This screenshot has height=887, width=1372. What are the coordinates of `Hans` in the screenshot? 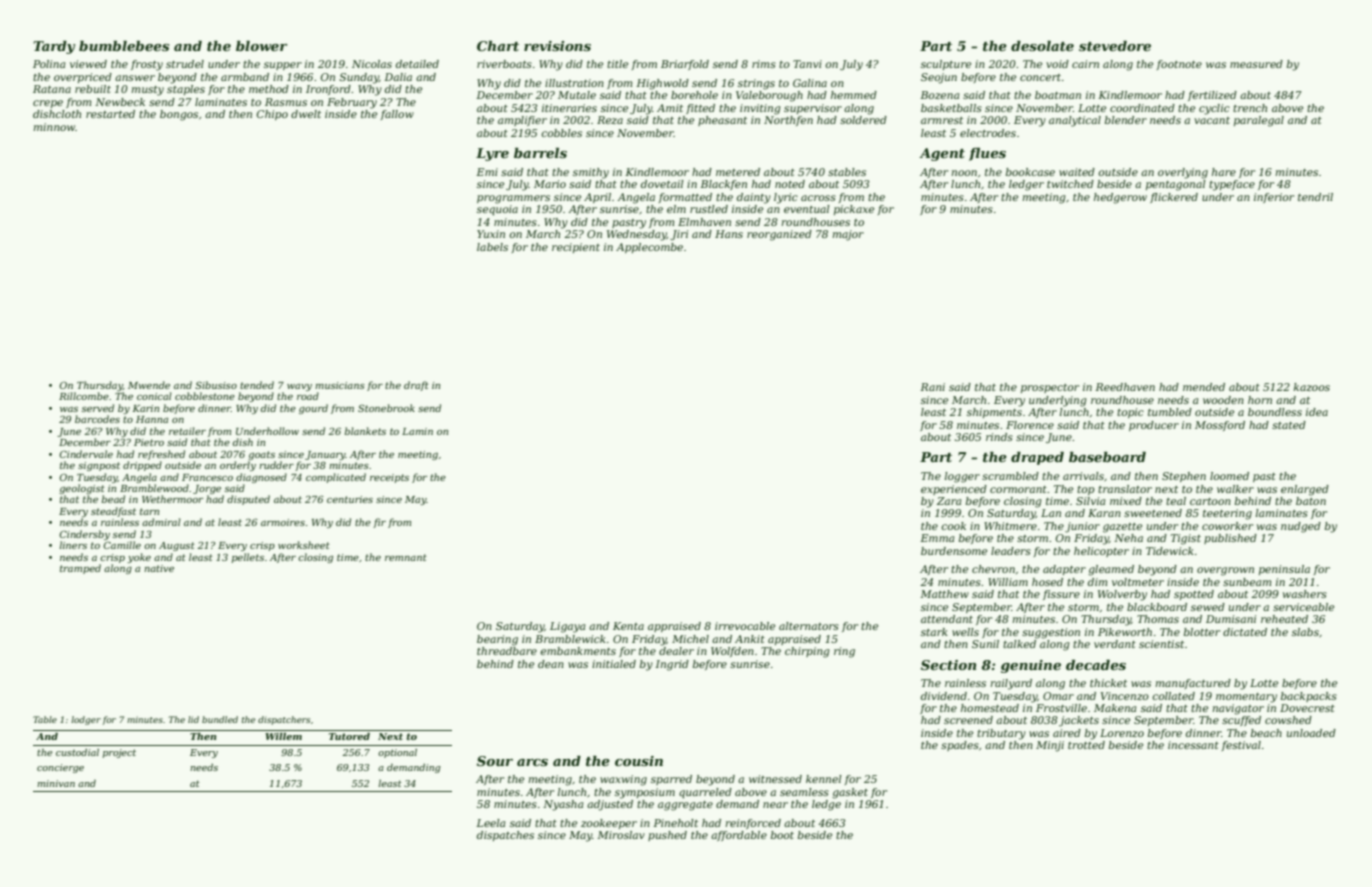 It's located at (729, 234).
